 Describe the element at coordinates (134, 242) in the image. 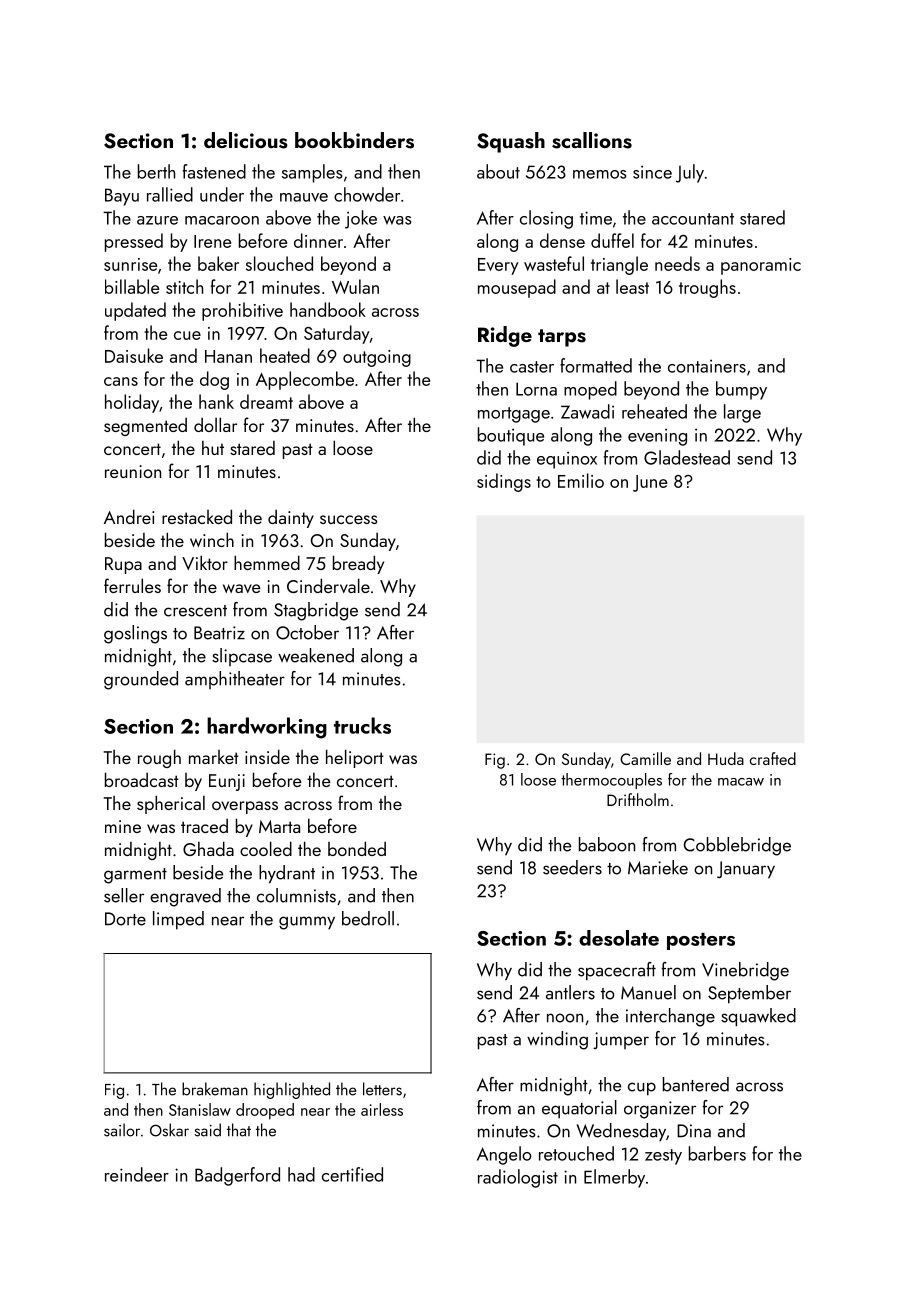

I see `pressed` at that location.
